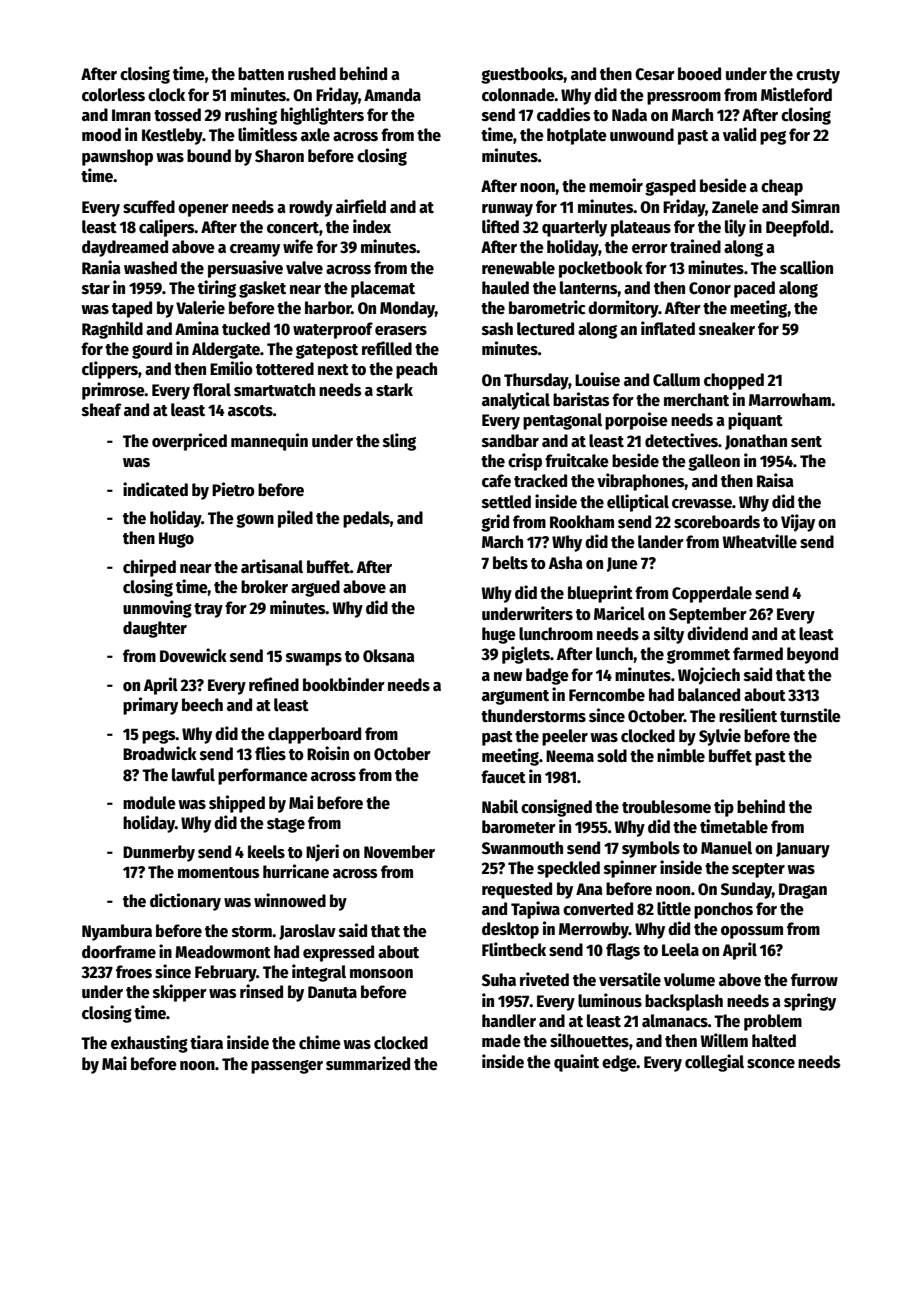 This page has height=1314, width=924. I want to click on Meadowmont, so click(223, 952).
